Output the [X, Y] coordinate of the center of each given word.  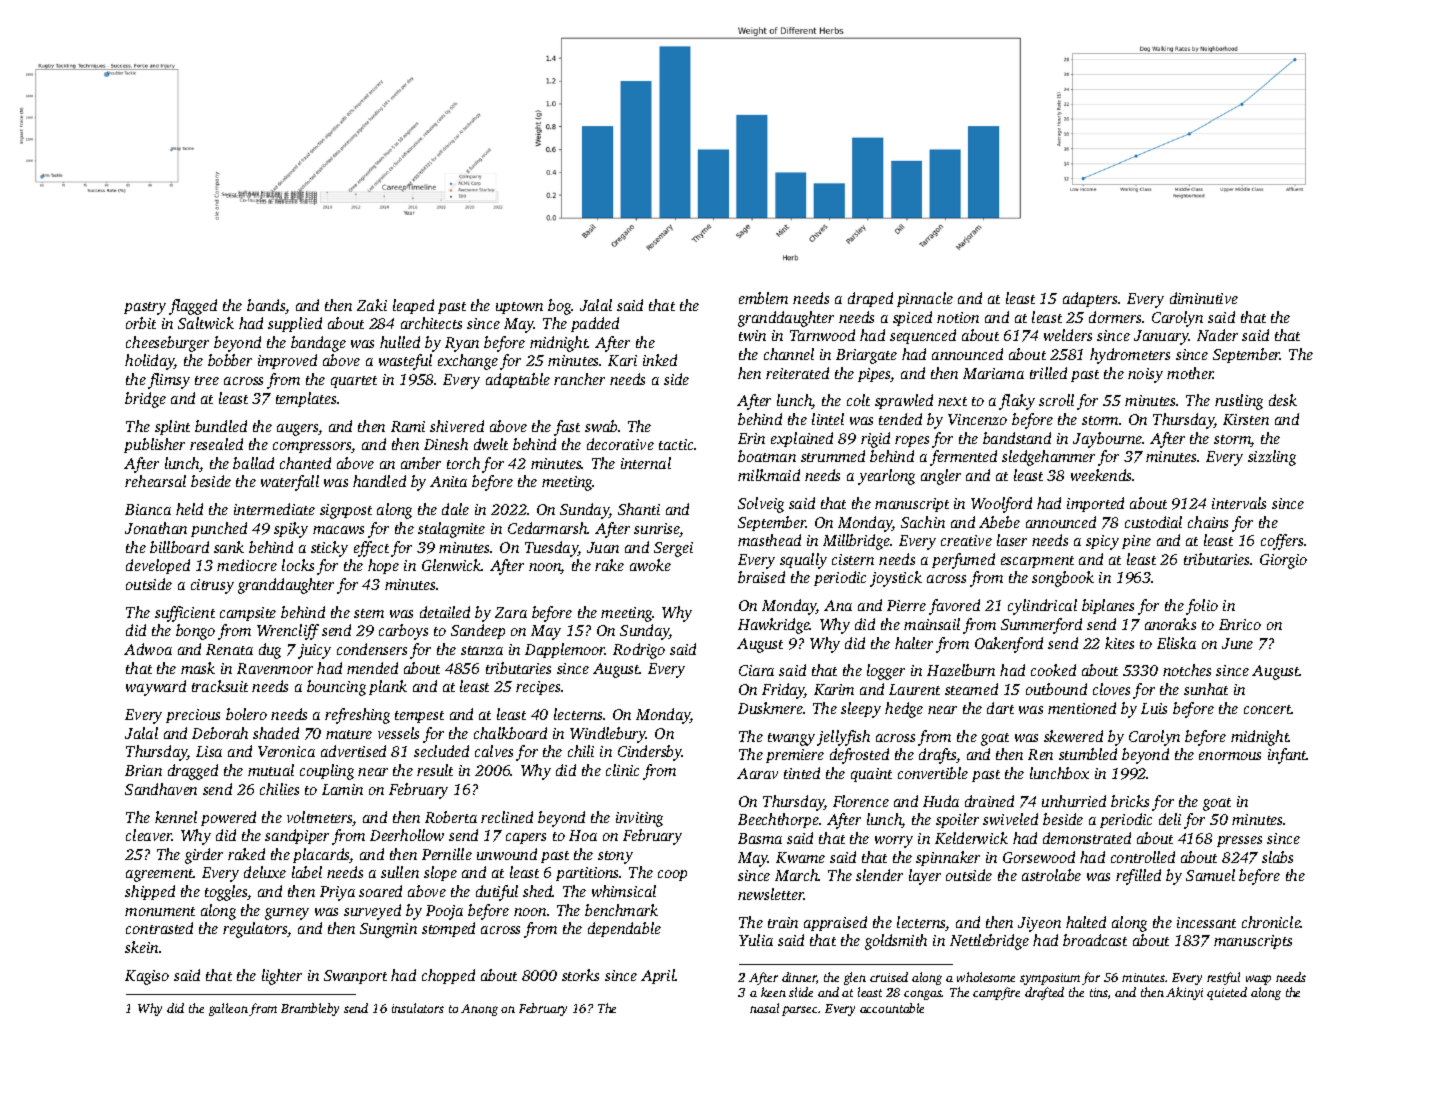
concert [1268, 709]
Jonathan [156, 528]
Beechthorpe [778, 820]
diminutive [1204, 298]
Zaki [372, 305]
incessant [1206, 922]
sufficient [185, 614]
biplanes [1108, 606]
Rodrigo [639, 651]
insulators [418, 1008]
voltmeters [320, 818]
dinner [799, 978]
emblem [763, 298]
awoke [650, 565]
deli [1170, 819]
